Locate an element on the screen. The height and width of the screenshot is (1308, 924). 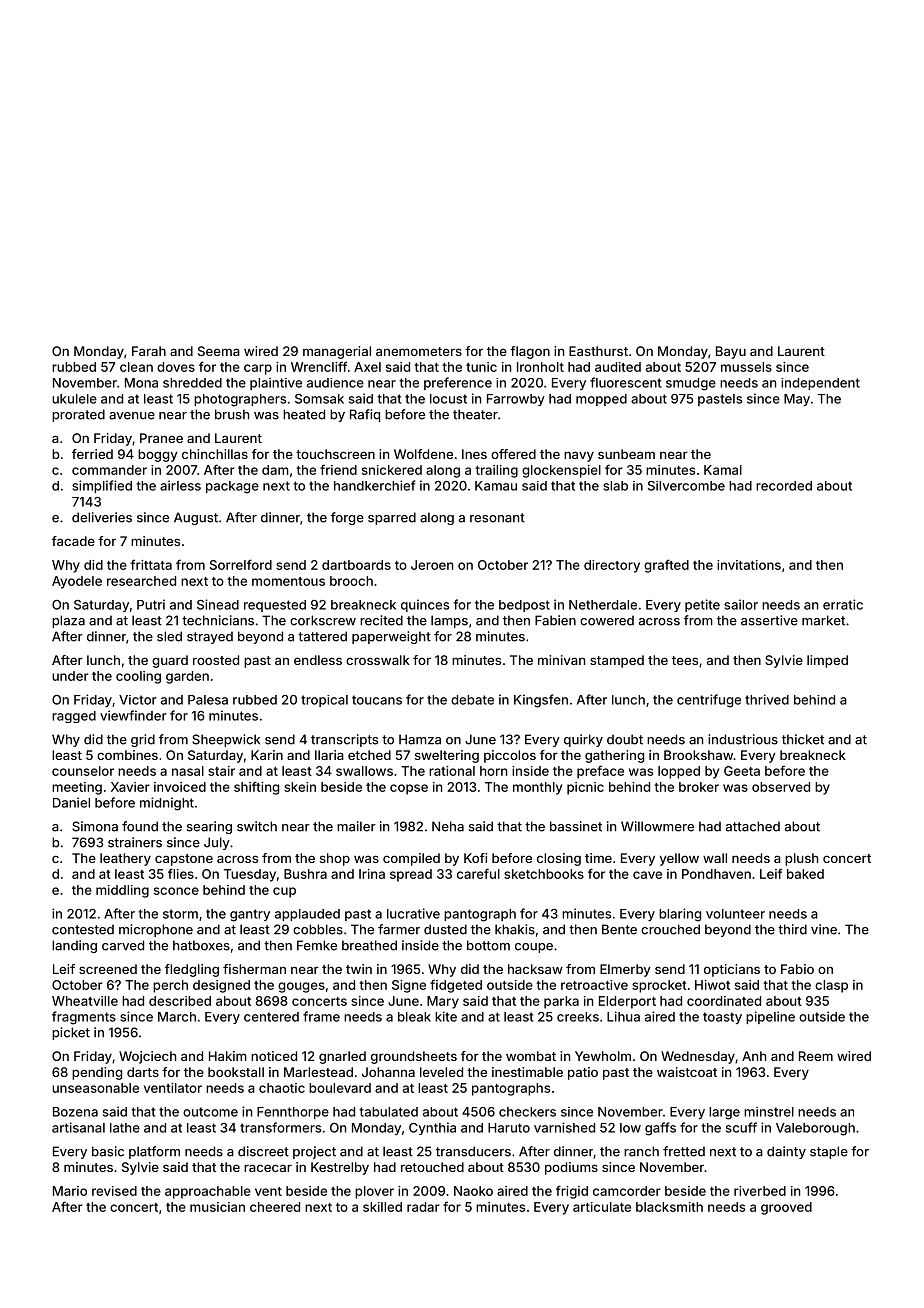
forge is located at coordinates (347, 518).
